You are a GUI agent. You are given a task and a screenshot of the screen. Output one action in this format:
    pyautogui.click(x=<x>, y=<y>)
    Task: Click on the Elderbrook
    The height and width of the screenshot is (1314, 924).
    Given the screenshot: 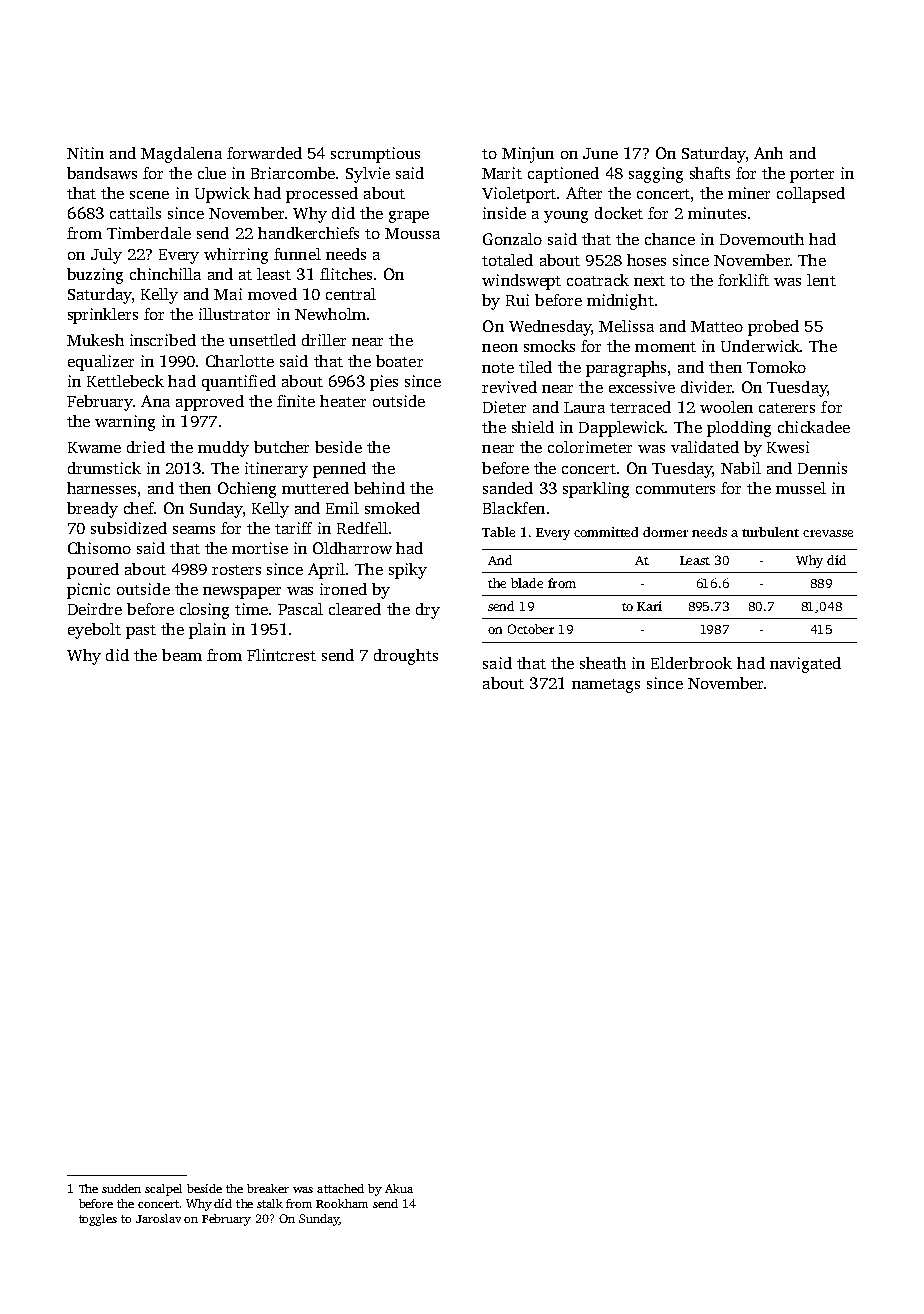 What is the action you would take?
    pyautogui.click(x=691, y=663)
